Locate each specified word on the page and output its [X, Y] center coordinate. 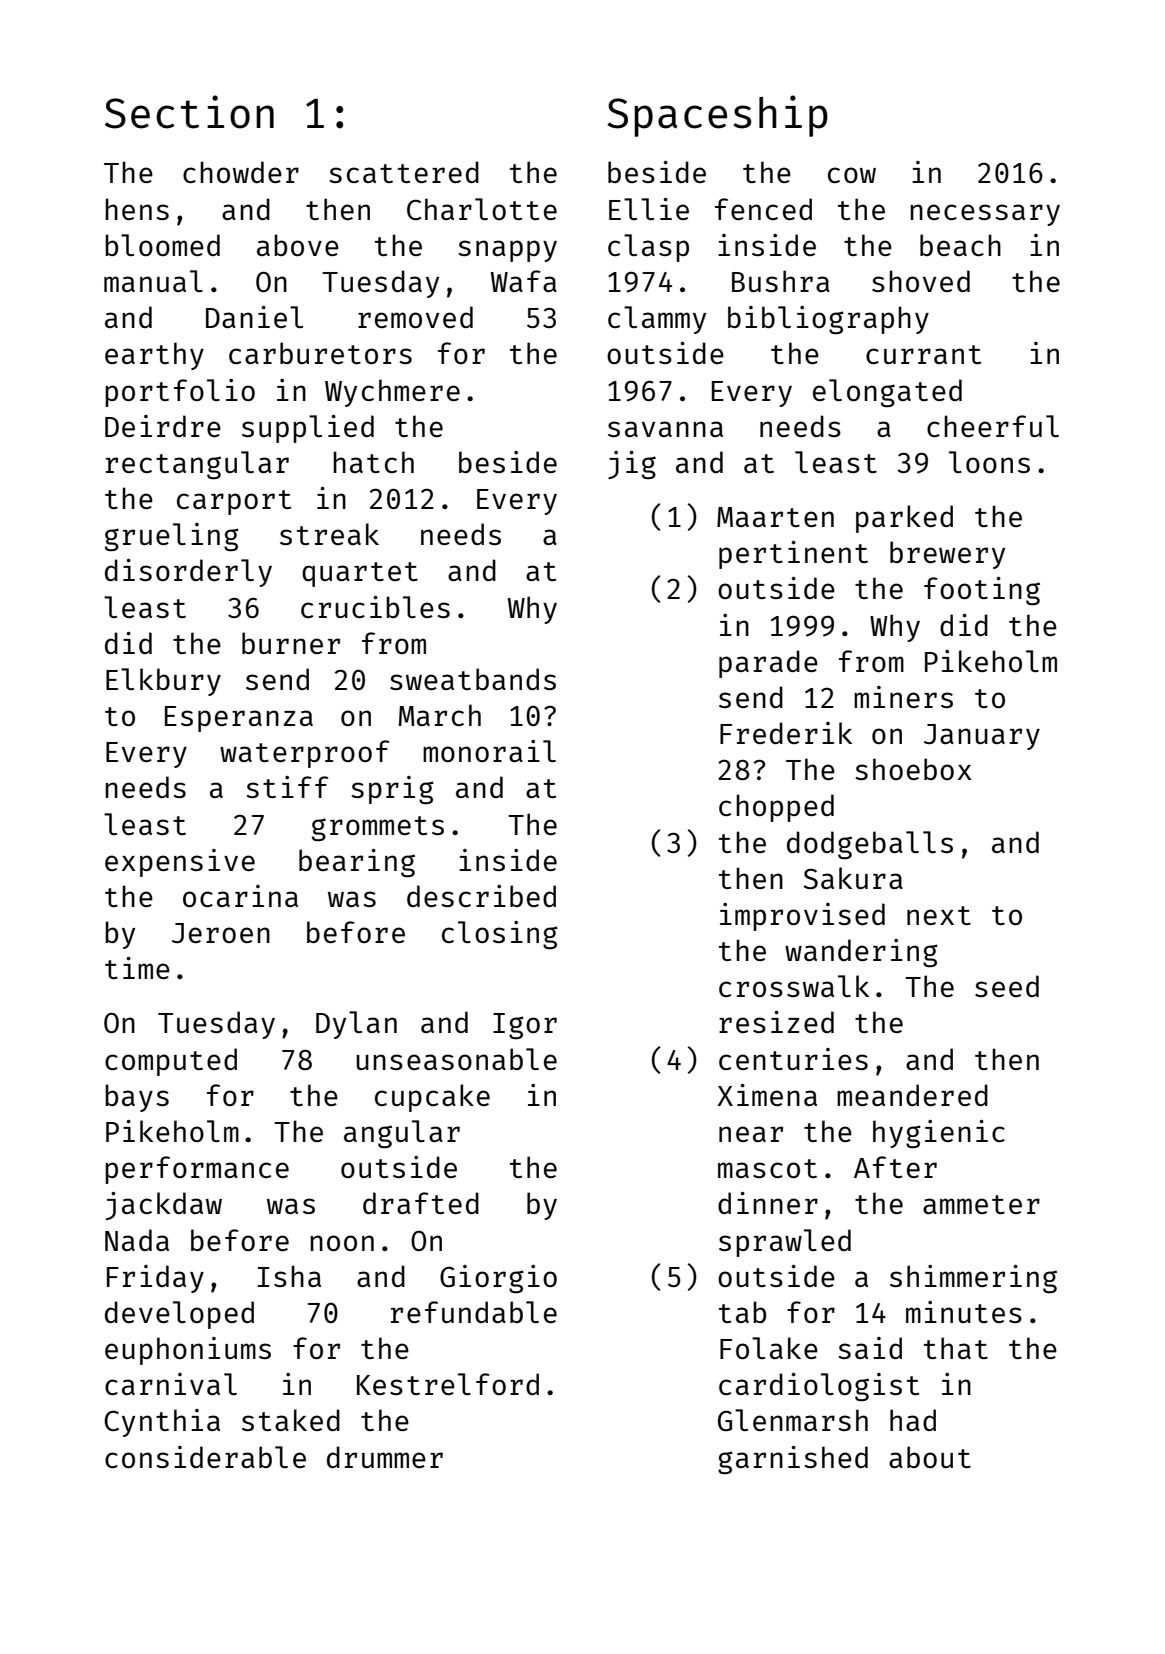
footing [982, 591]
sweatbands [473, 679]
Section [189, 112]
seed [1007, 986]
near [751, 1134]
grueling [172, 537]
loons [989, 462]
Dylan [356, 1025]
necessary [985, 215]
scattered [404, 172]
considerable [205, 1457]
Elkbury [163, 682]
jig [632, 465]
